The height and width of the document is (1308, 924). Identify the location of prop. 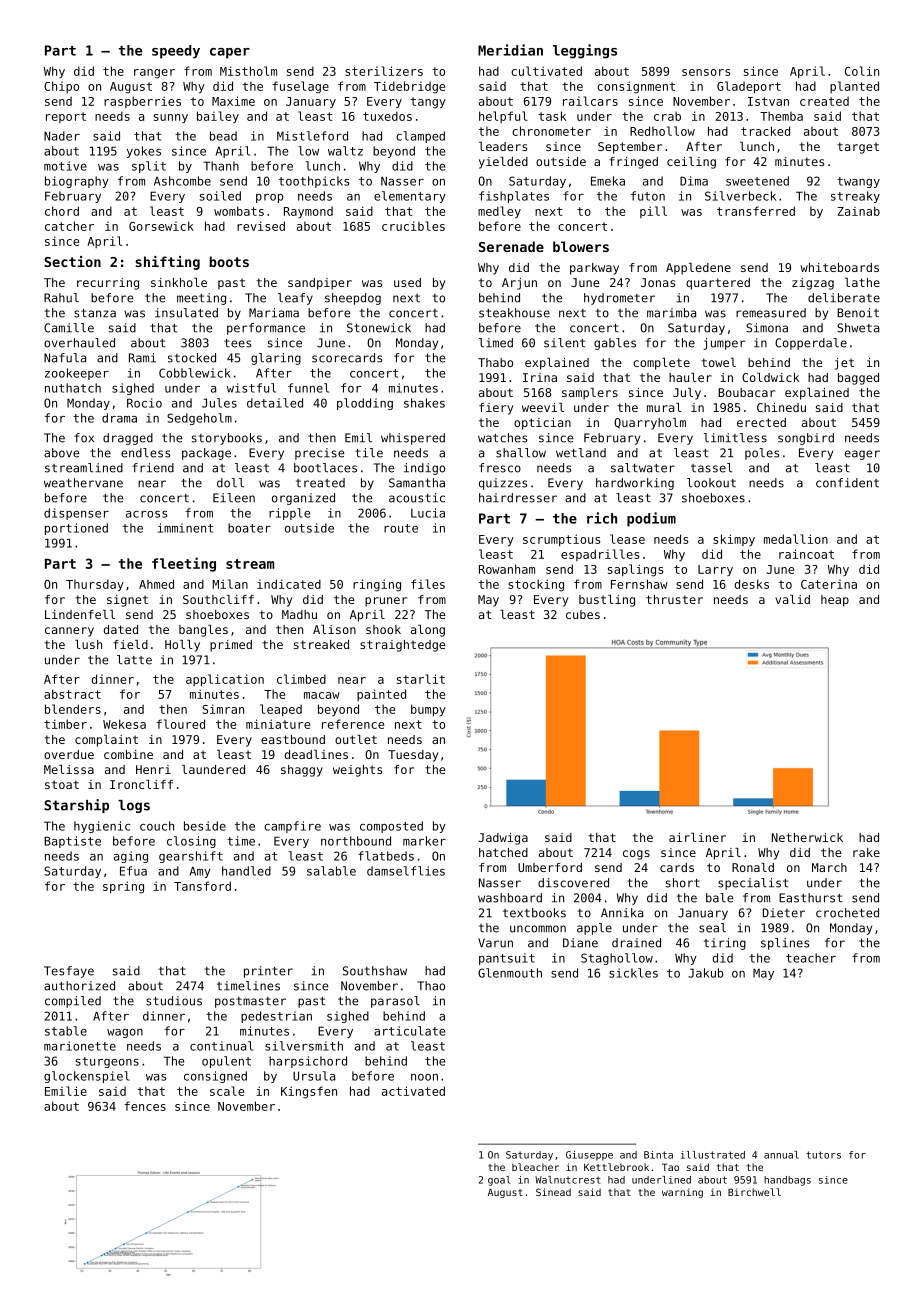
(269, 198).
